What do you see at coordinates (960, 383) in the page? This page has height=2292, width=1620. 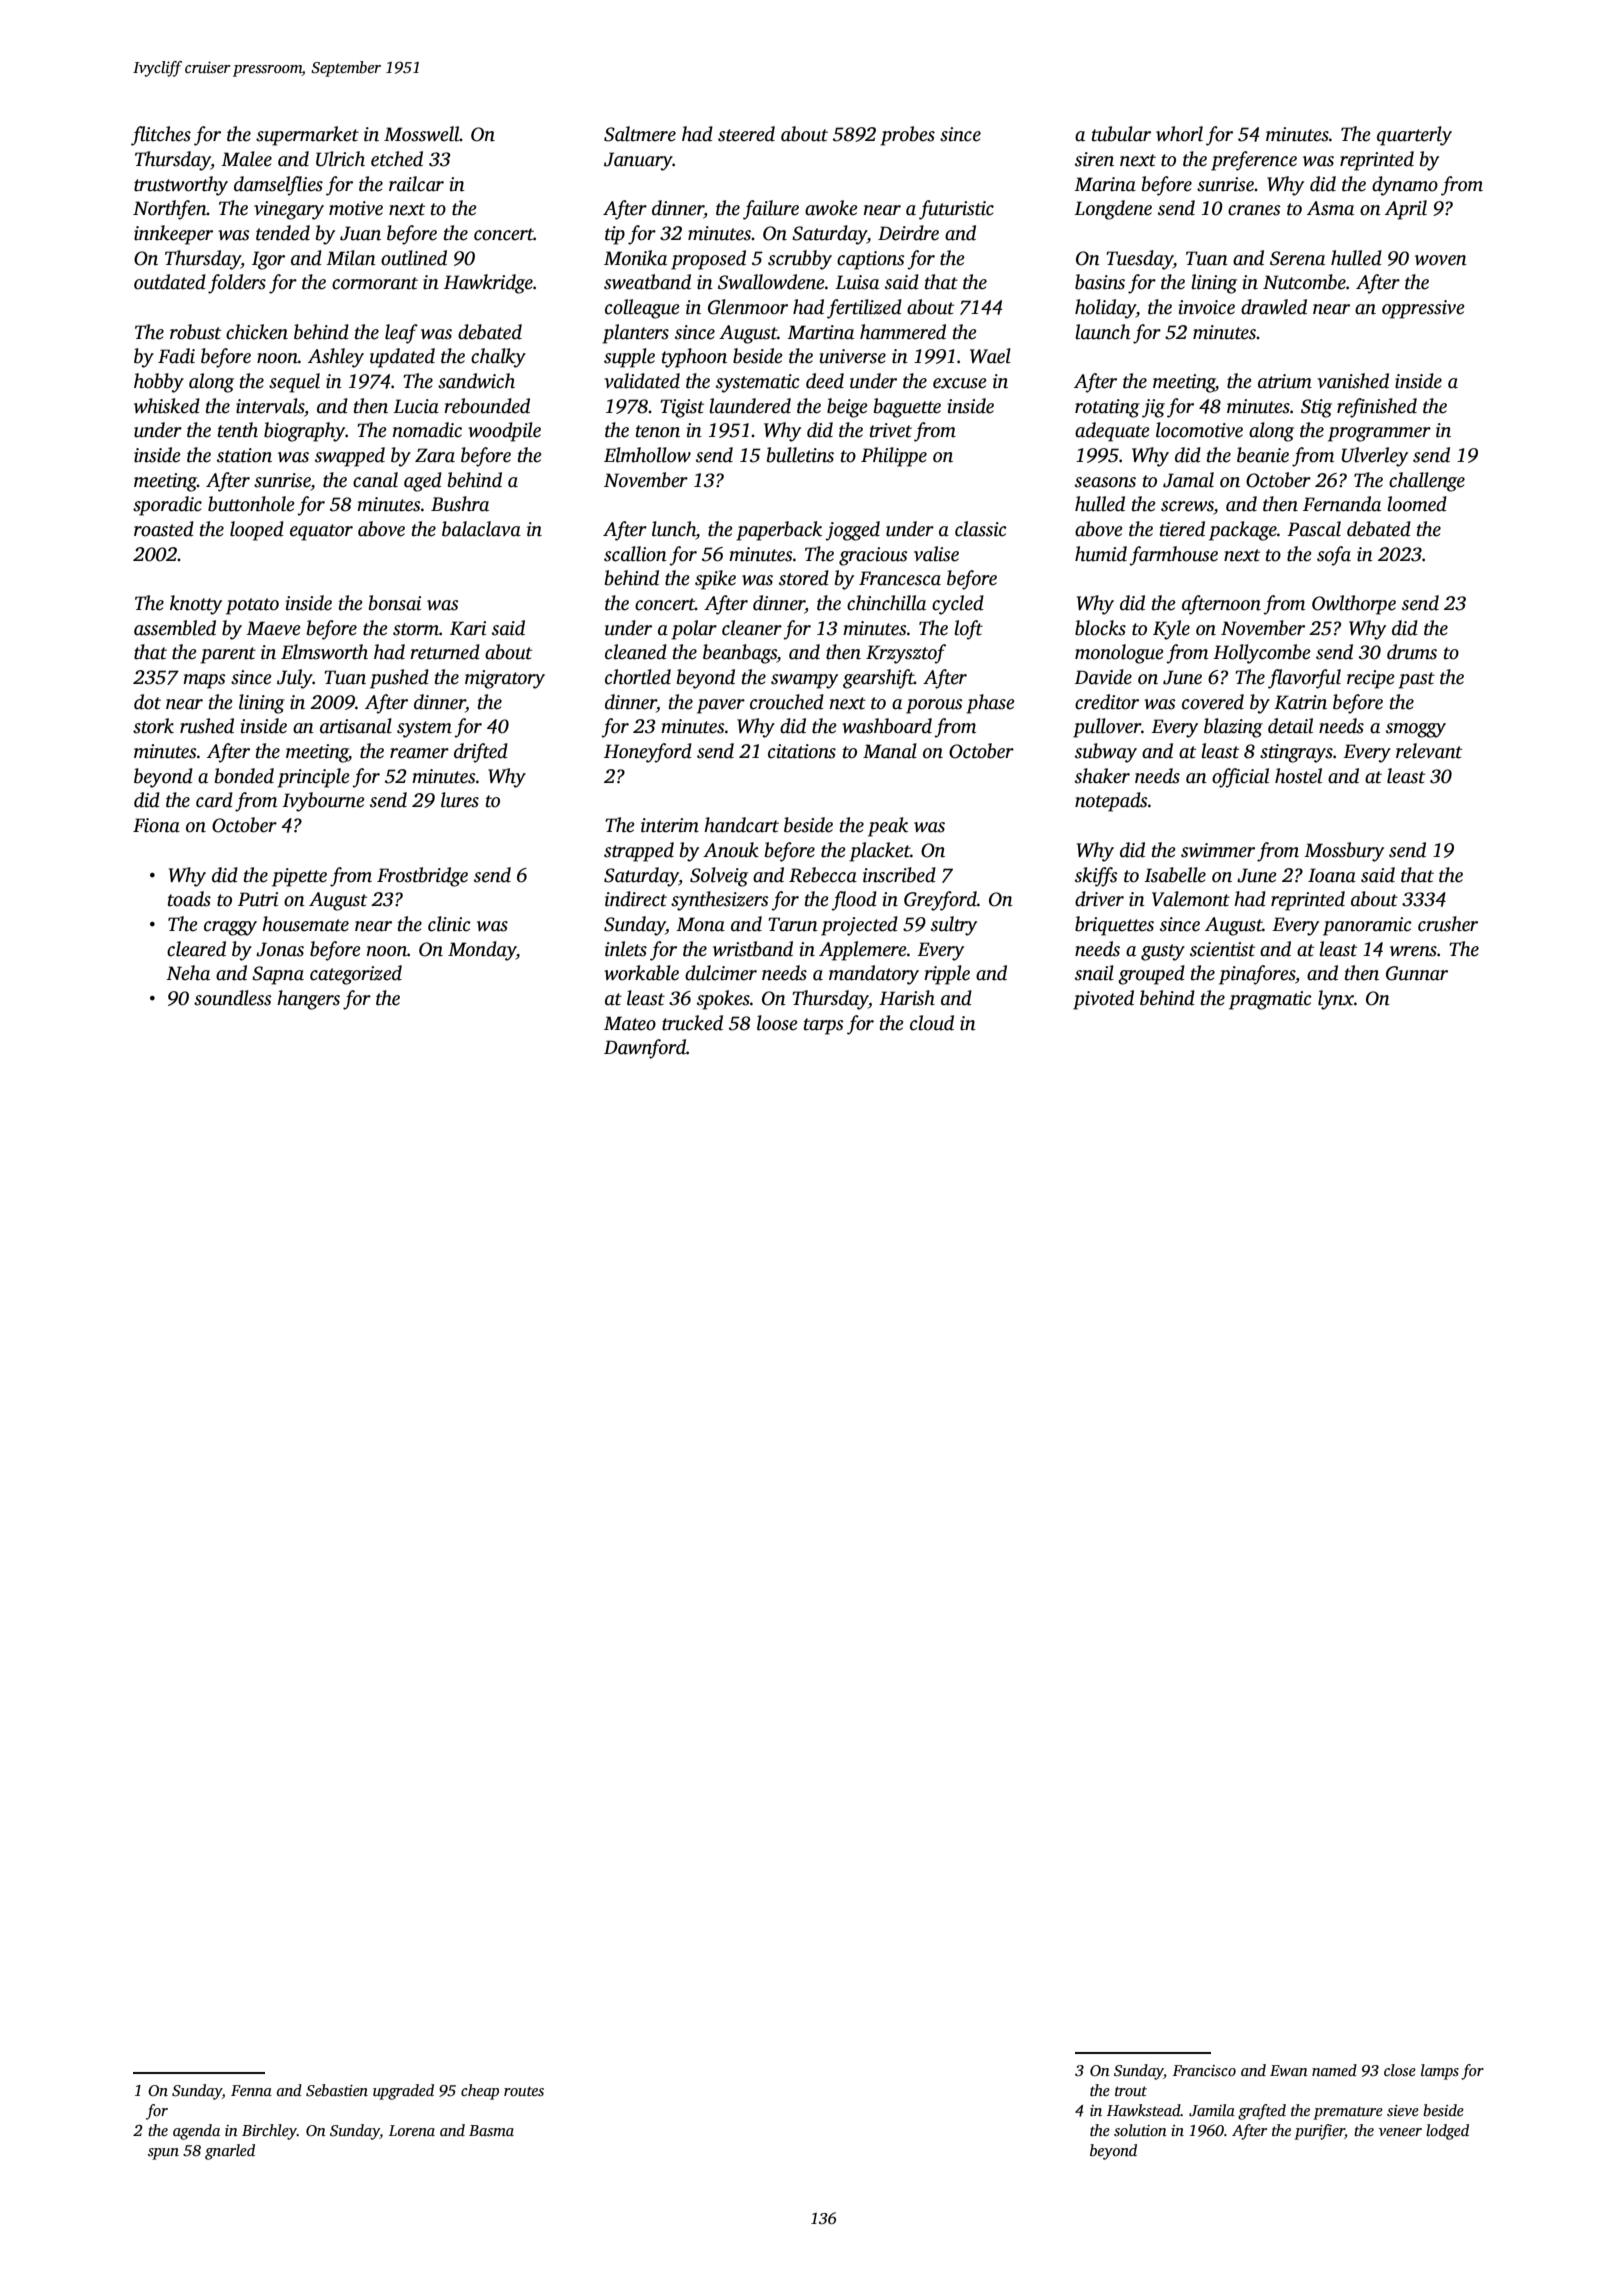 I see `excuse` at bounding box center [960, 383].
